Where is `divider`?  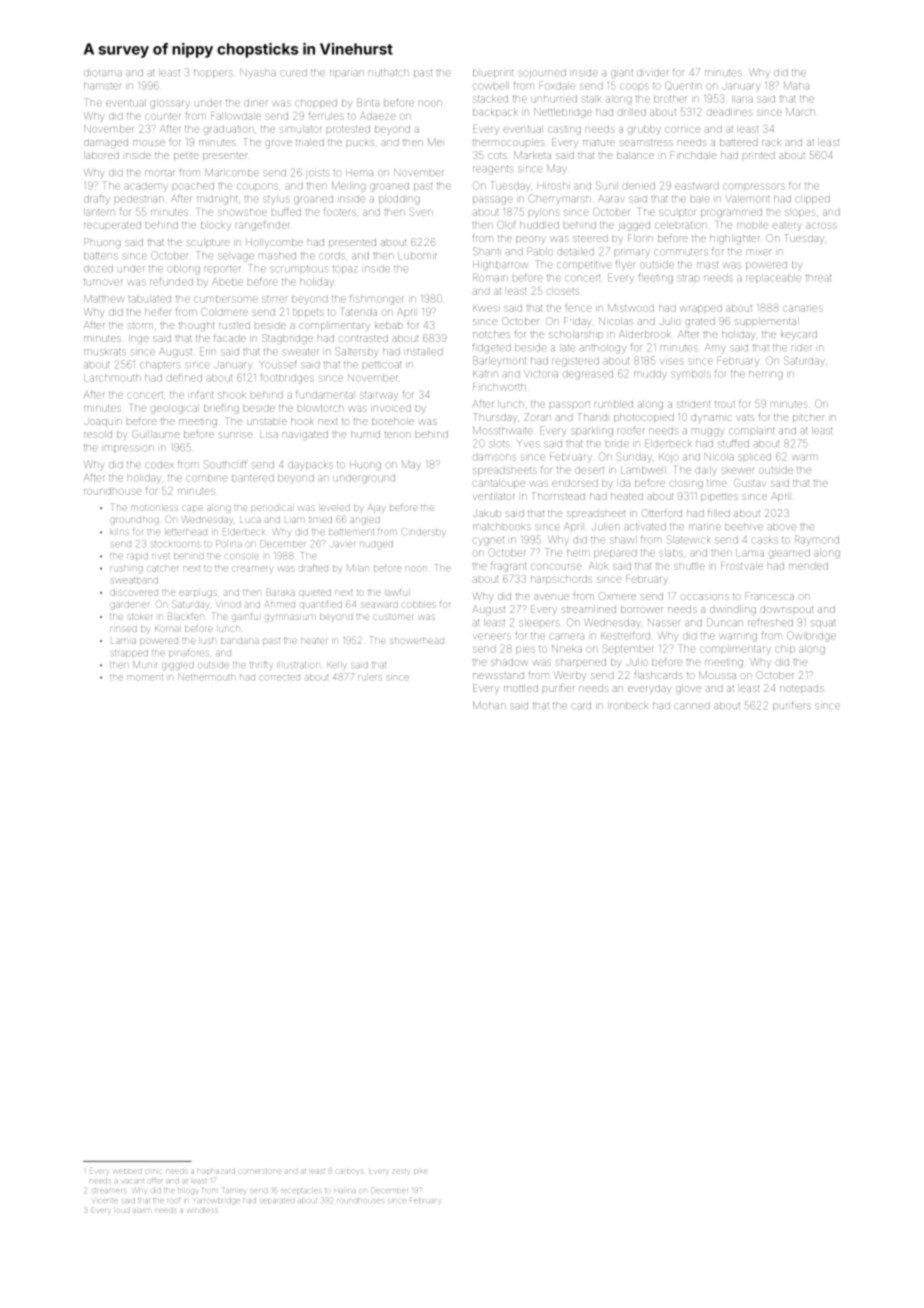 divider is located at coordinates (653, 72).
